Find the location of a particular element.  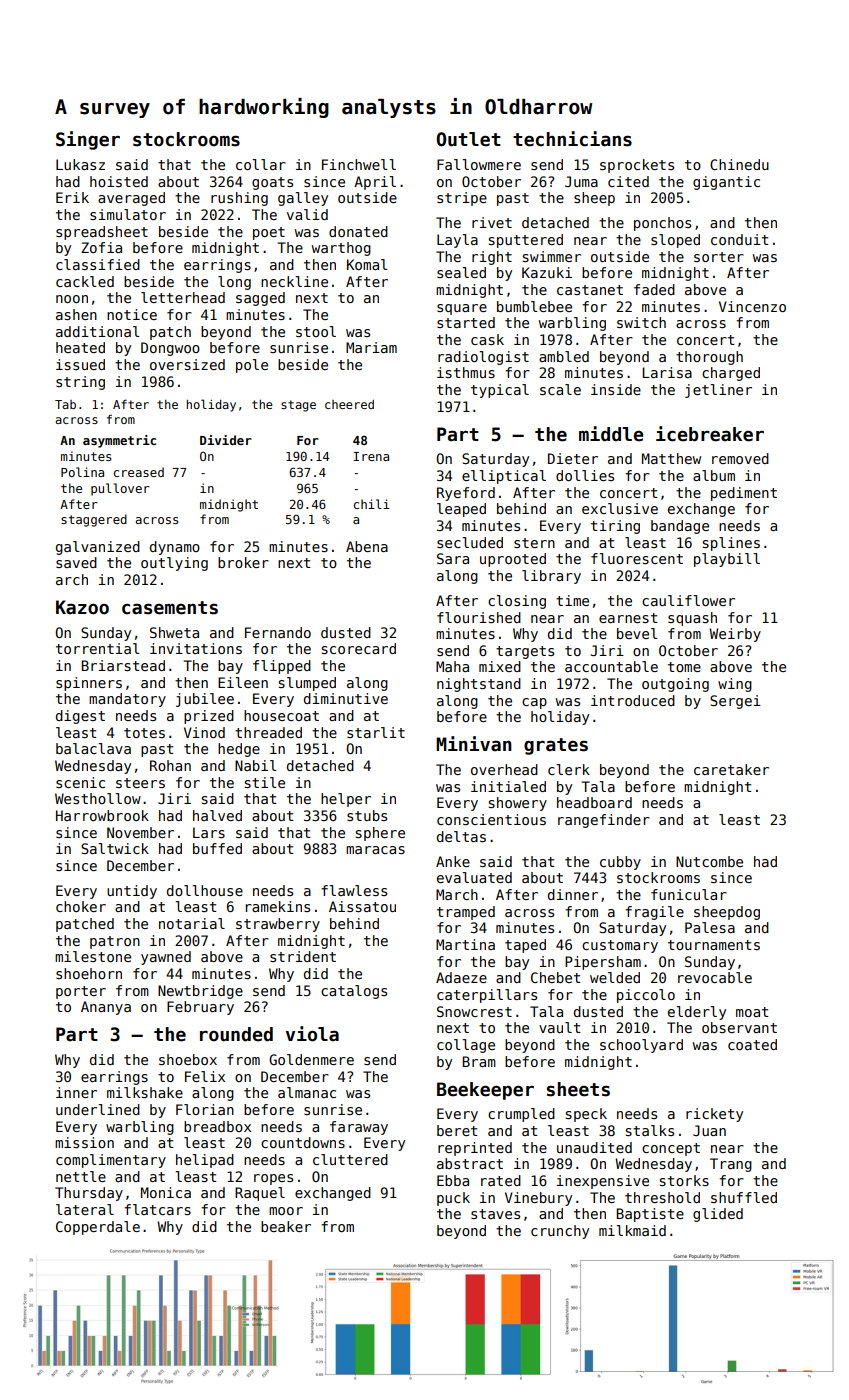

elliptical is located at coordinates (504, 477).
